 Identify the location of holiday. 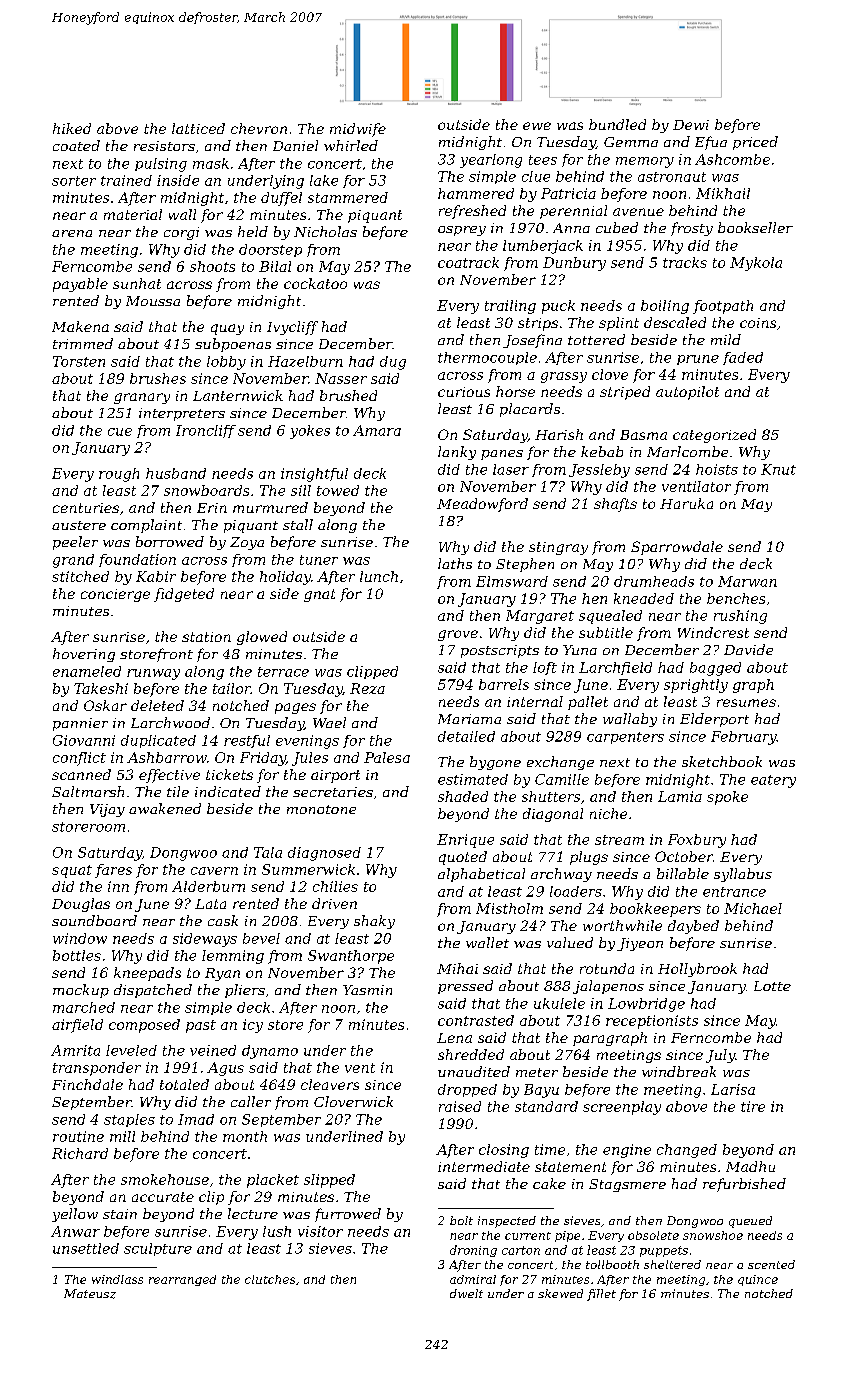
(285, 578).
